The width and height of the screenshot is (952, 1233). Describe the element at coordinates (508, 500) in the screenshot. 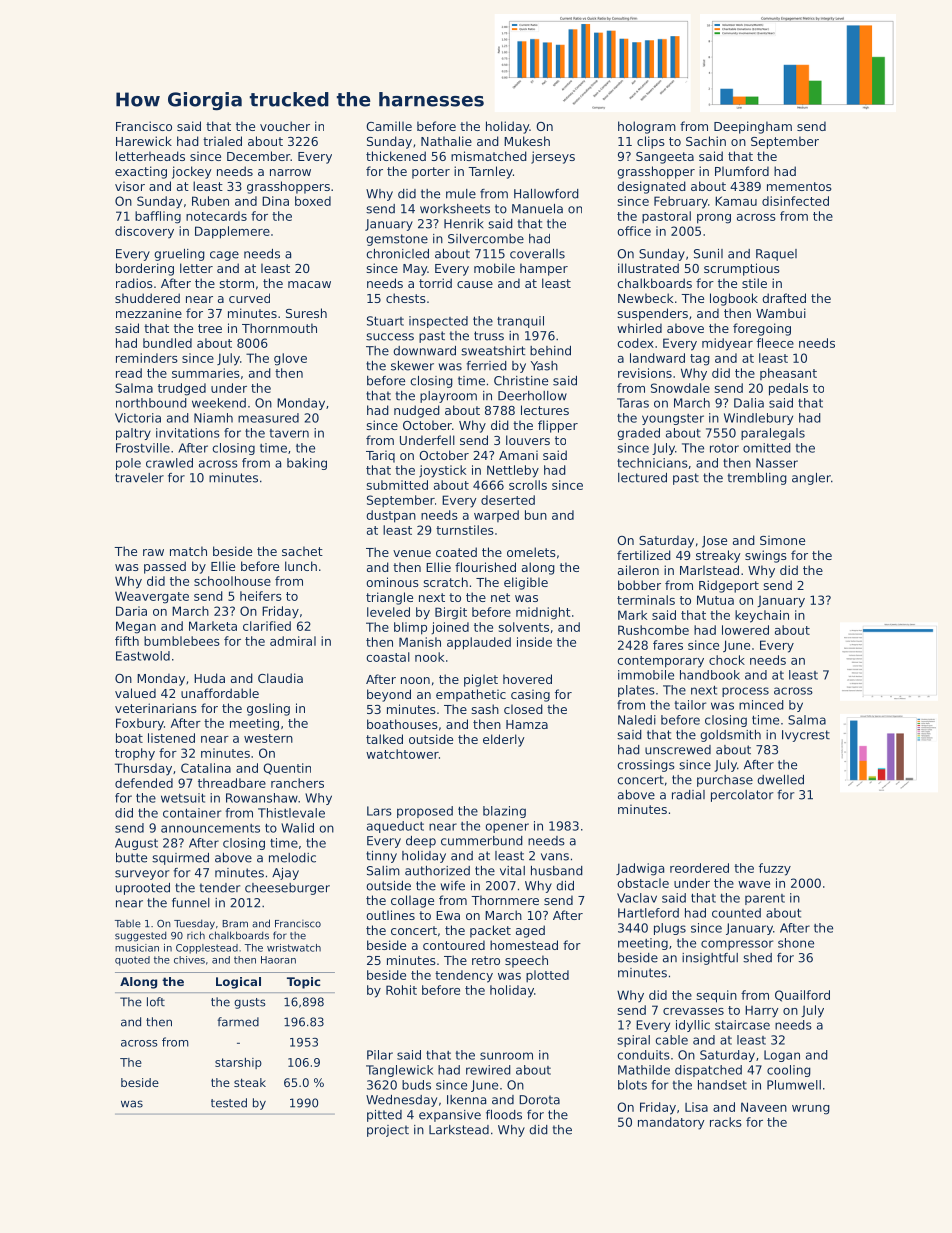

I see `deserted` at that location.
